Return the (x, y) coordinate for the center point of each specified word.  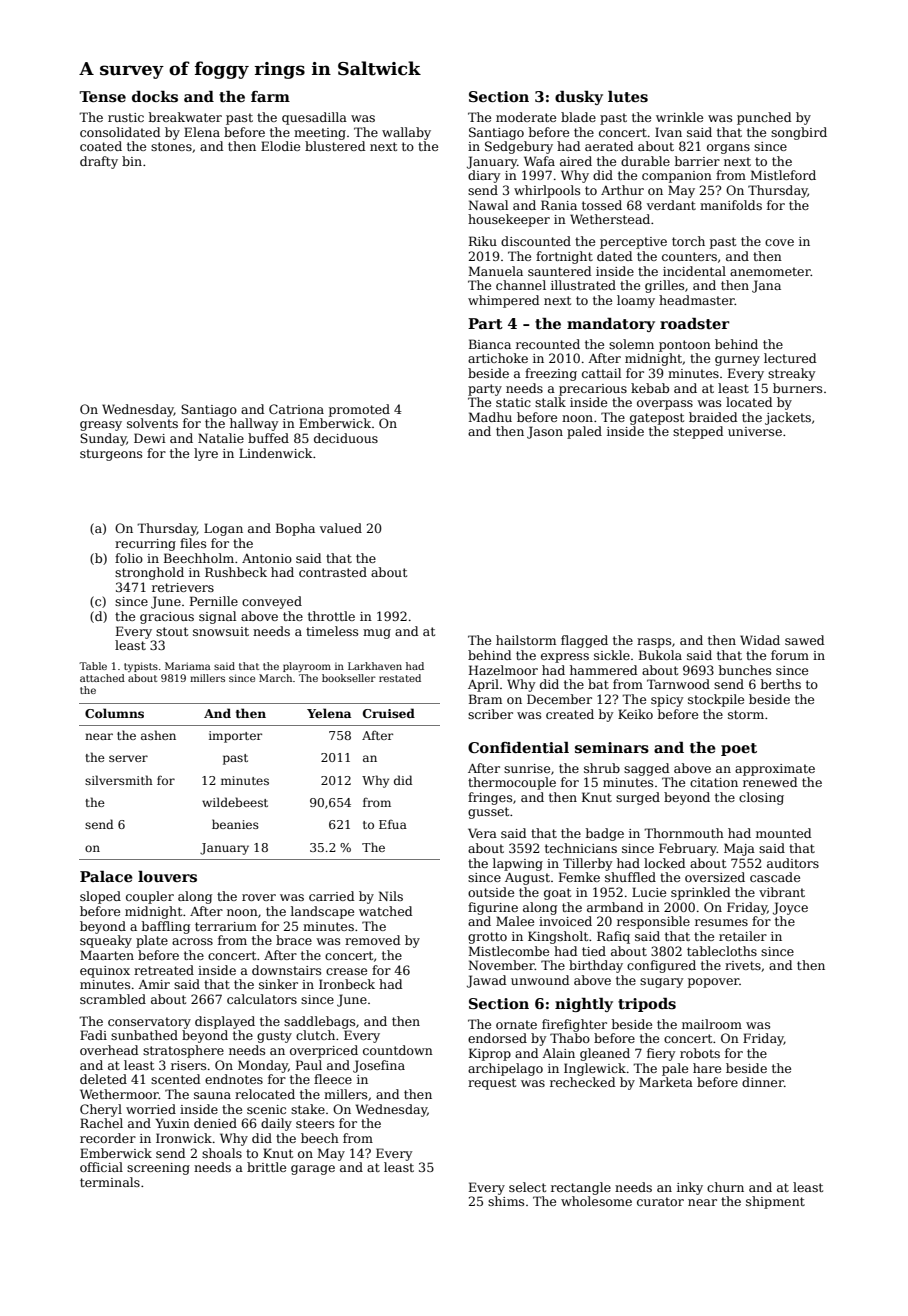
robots (700, 1053)
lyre (206, 454)
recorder (108, 1138)
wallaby (406, 133)
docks (155, 96)
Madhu (490, 417)
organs (728, 149)
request (492, 1084)
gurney (737, 361)
